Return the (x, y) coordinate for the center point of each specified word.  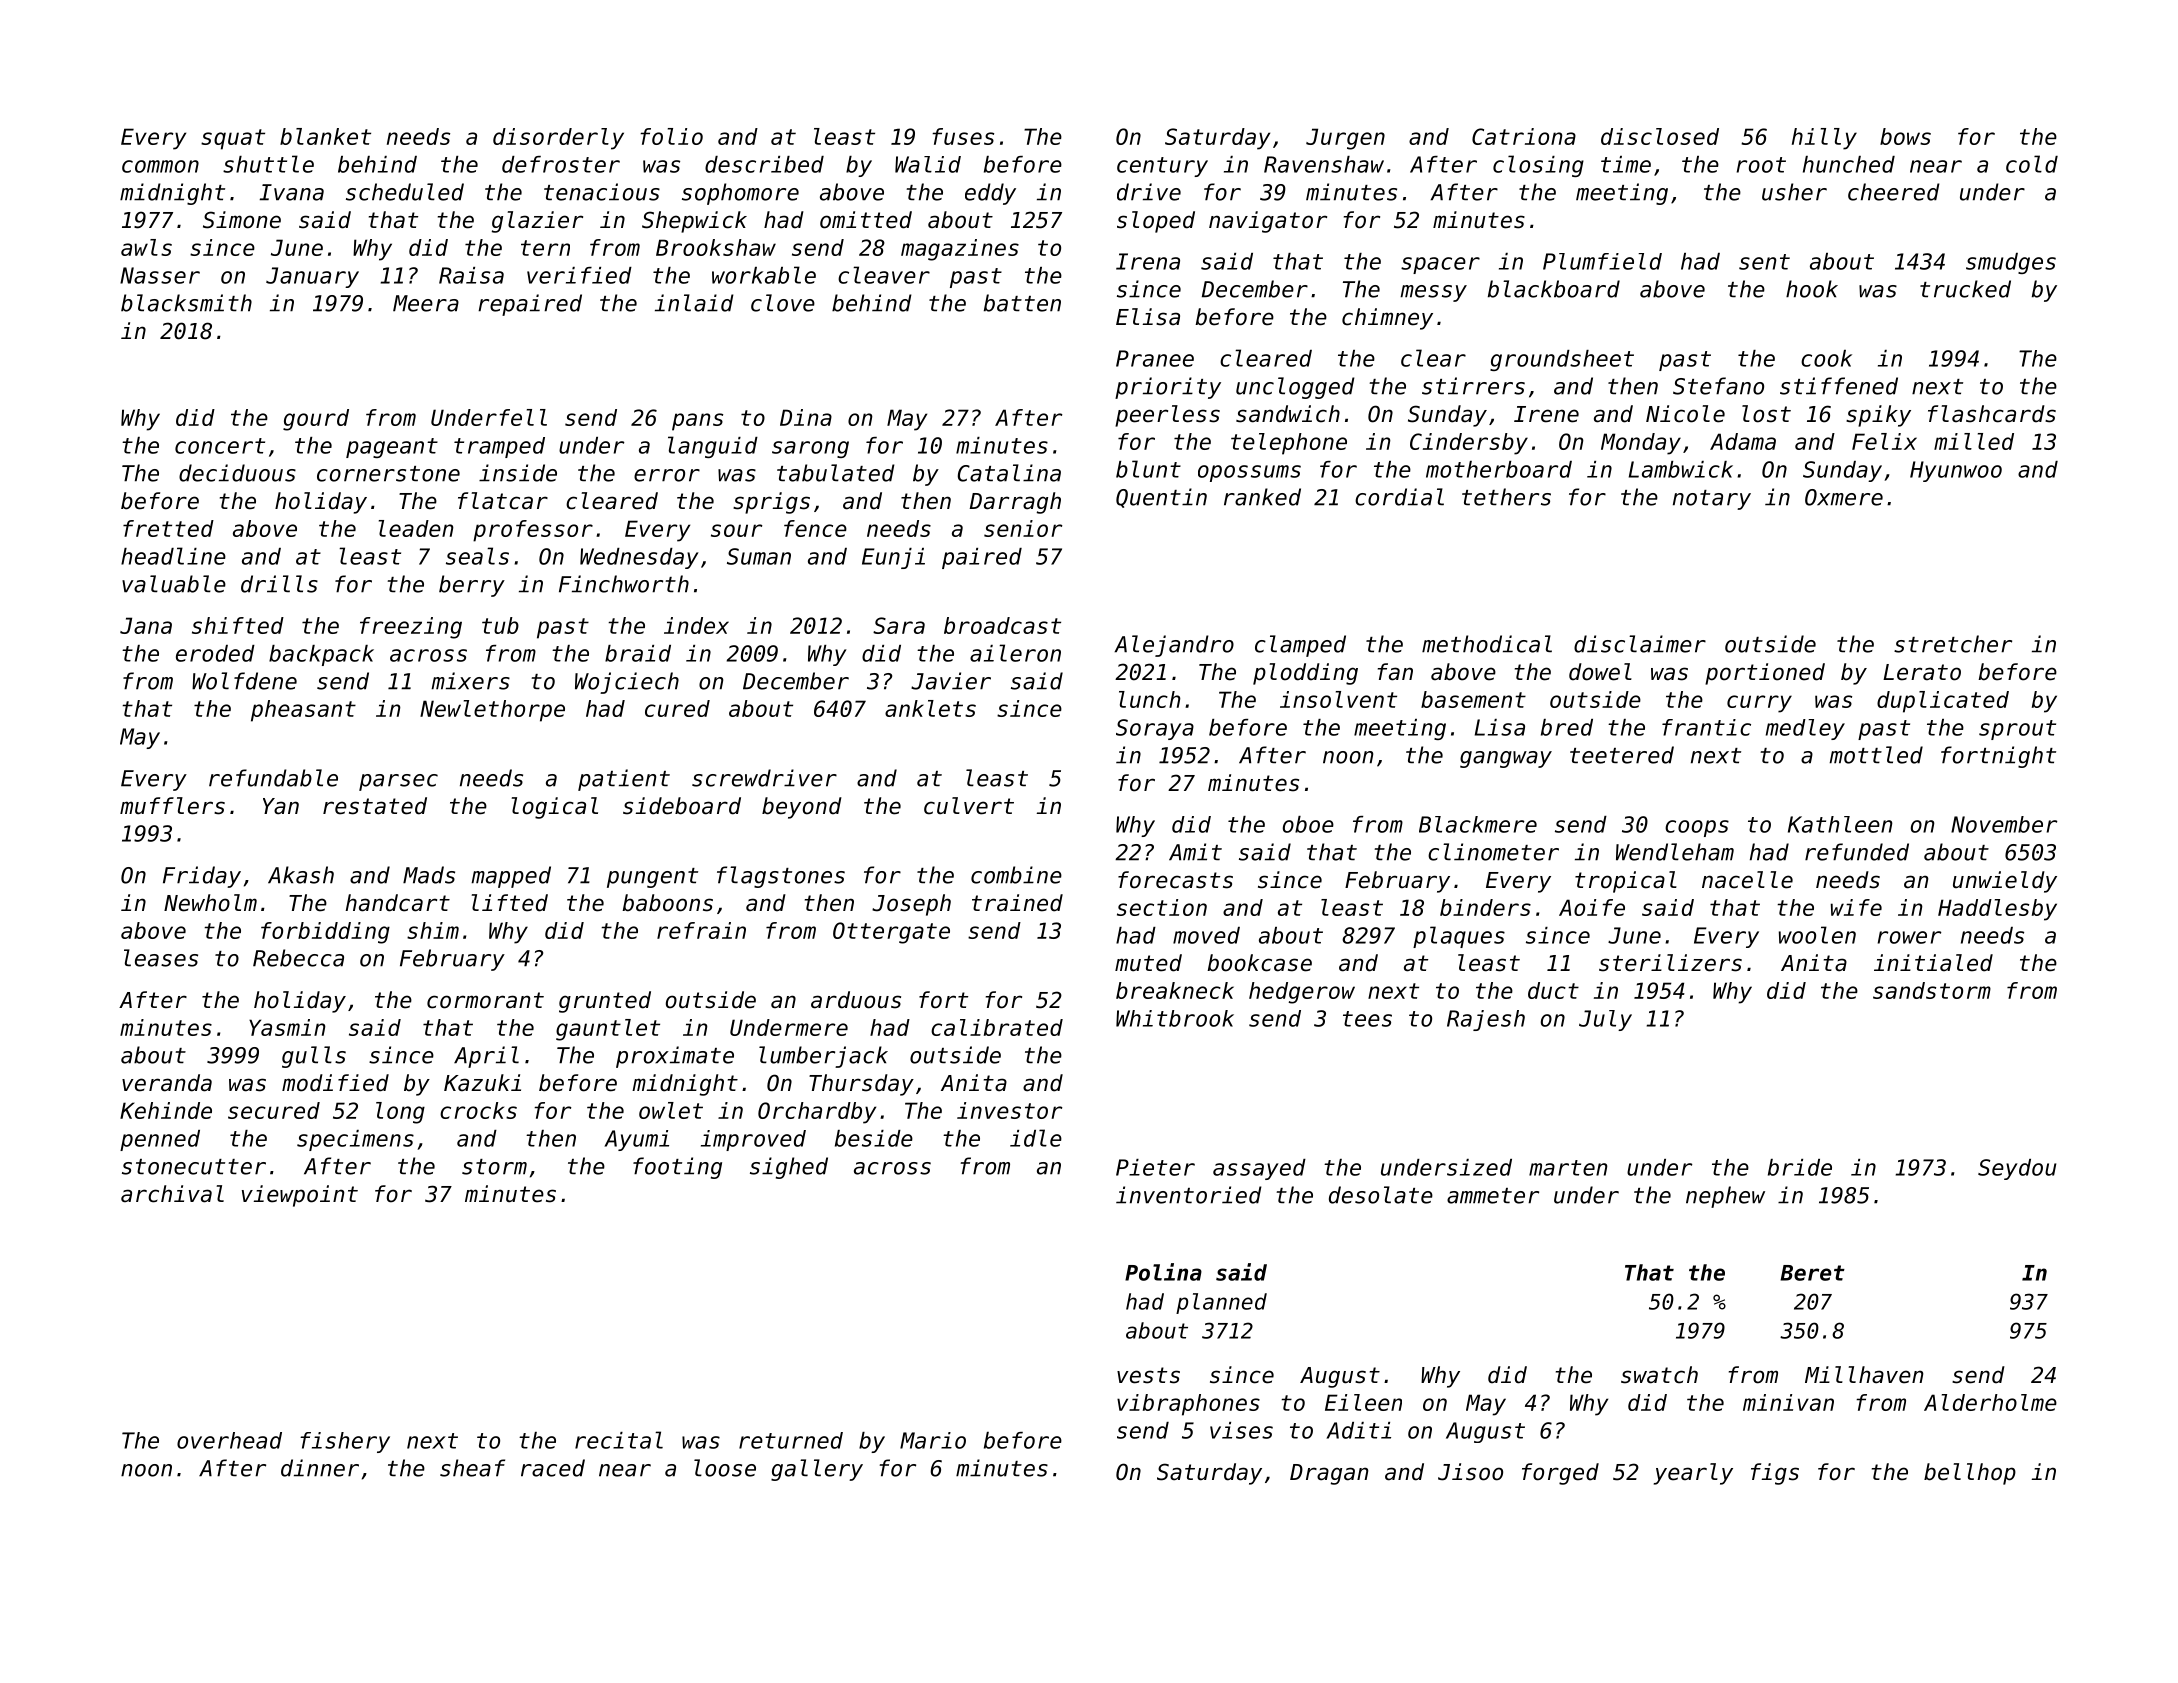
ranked (1262, 497)
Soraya (1155, 729)
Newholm (210, 903)
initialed (1933, 963)
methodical (1487, 644)
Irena (1148, 261)
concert (220, 446)
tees (1367, 1019)
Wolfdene (244, 681)
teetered (1622, 755)
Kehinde (166, 1110)
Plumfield (1602, 261)
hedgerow (1302, 993)
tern (545, 248)
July (1605, 1020)
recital (619, 1440)
